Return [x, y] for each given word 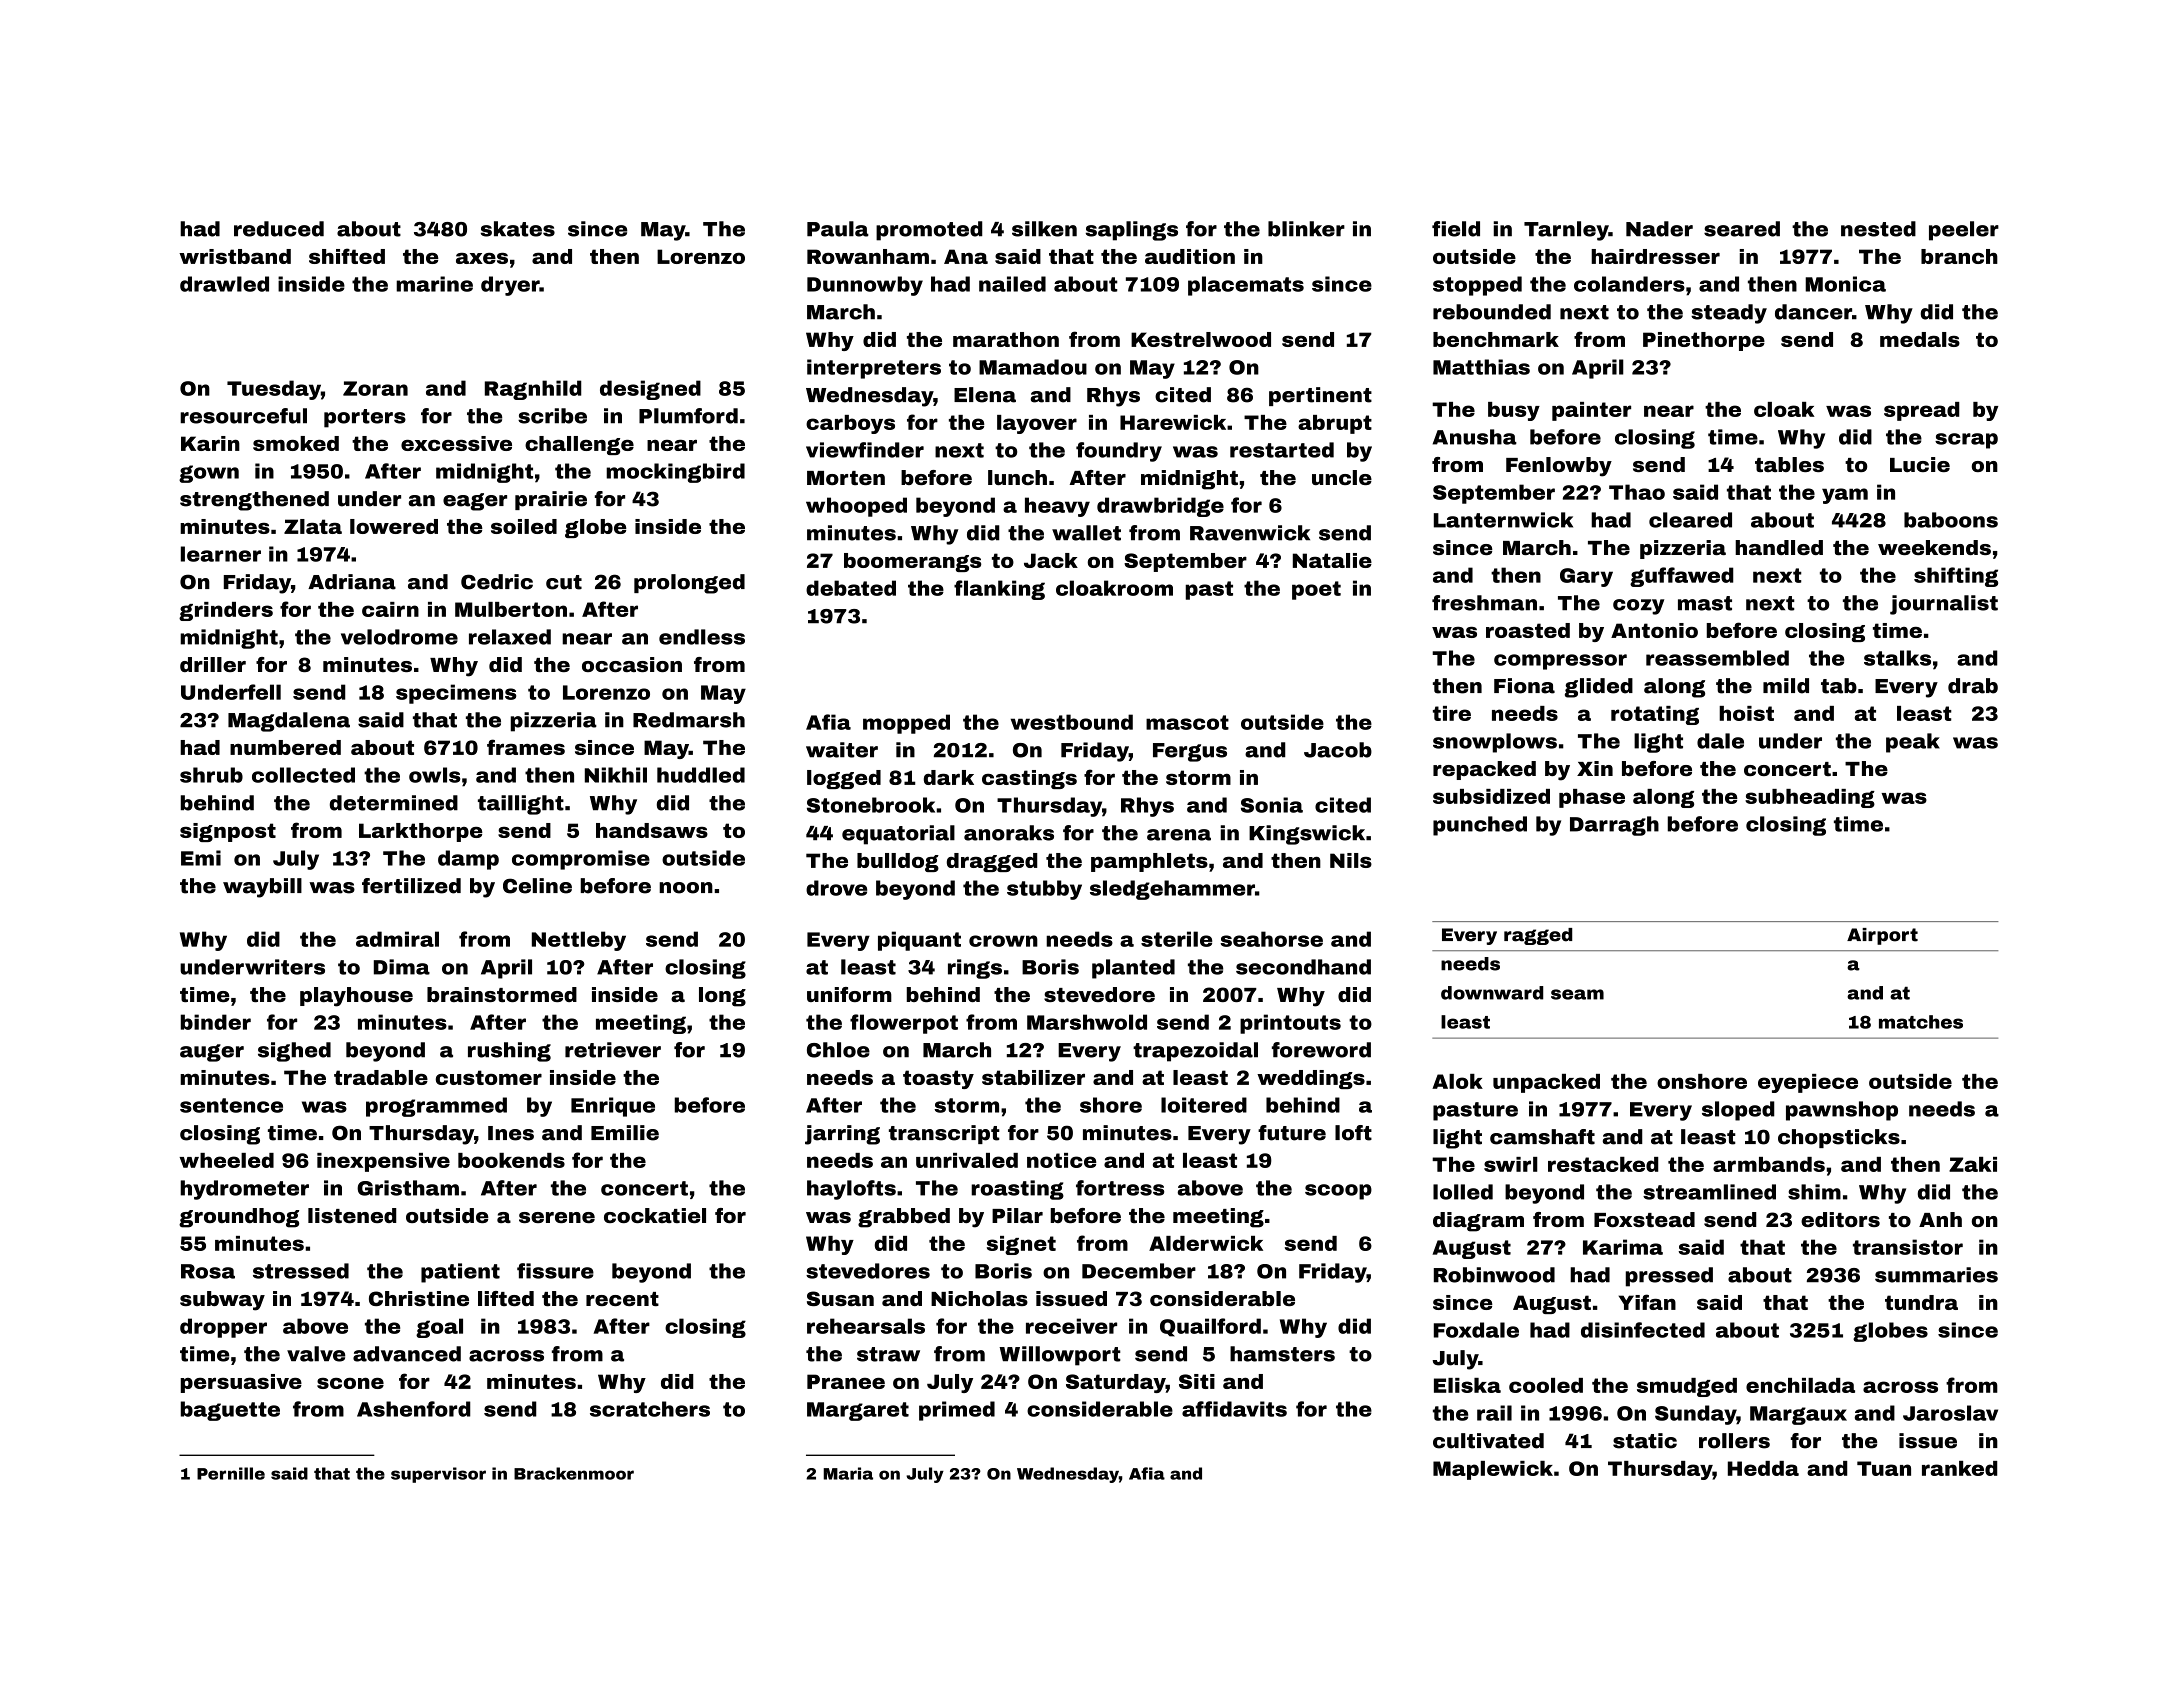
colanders [1629, 284]
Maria [848, 1473]
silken [1044, 229]
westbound [1072, 722]
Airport [1882, 936]
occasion [632, 664]
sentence [231, 1105]
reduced [279, 229]
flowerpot [904, 1024]
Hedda [1763, 1468]
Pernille [231, 1473]
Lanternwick [1503, 520]
